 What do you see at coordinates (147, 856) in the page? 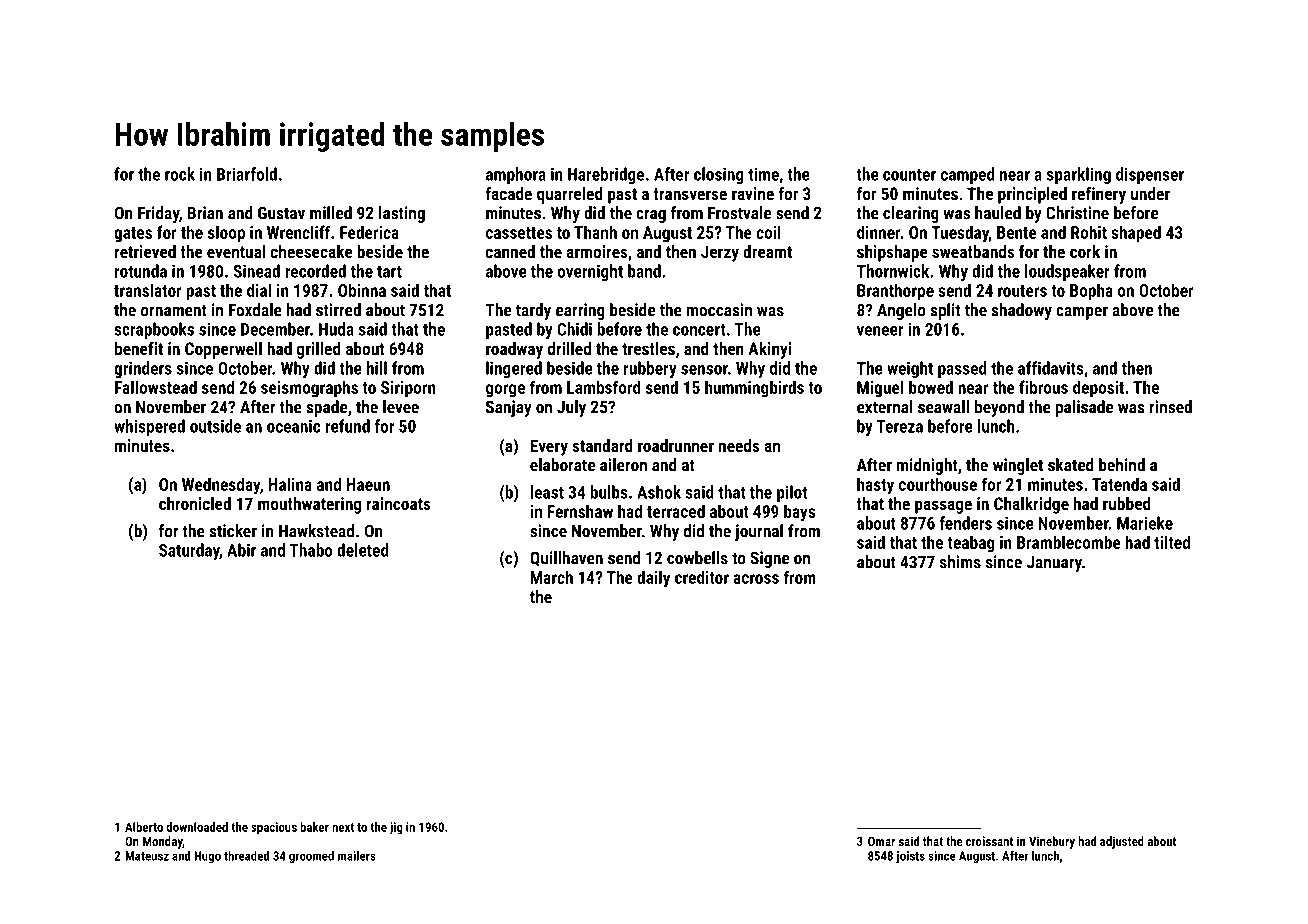
I see `Mateusz` at bounding box center [147, 856].
